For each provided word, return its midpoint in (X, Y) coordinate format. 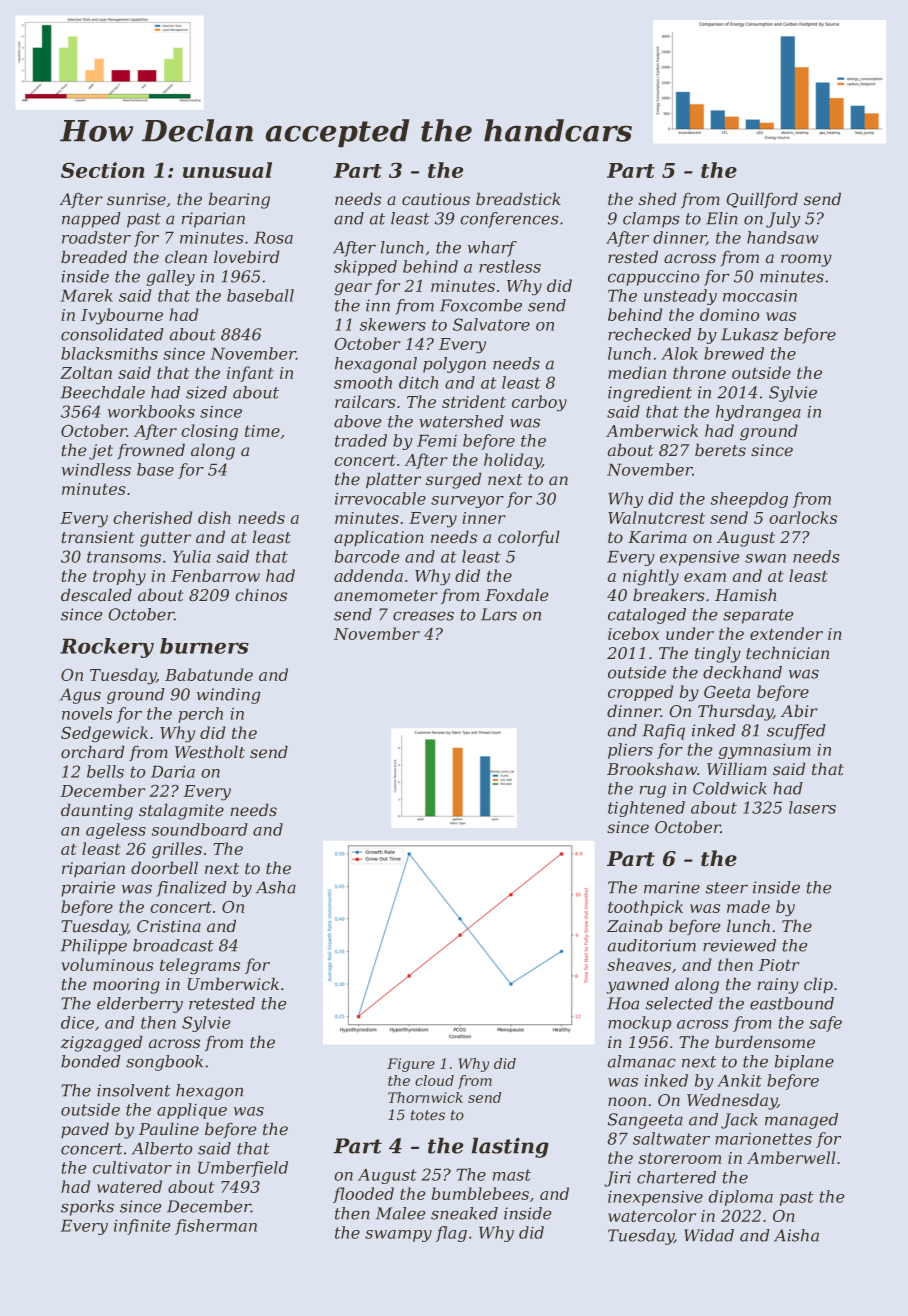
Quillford (762, 200)
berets (720, 450)
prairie (88, 889)
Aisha (796, 1235)
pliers (630, 751)
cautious (436, 199)
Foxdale (516, 595)
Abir (799, 711)
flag (451, 1234)
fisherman (216, 1227)
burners (204, 646)
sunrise (136, 199)
